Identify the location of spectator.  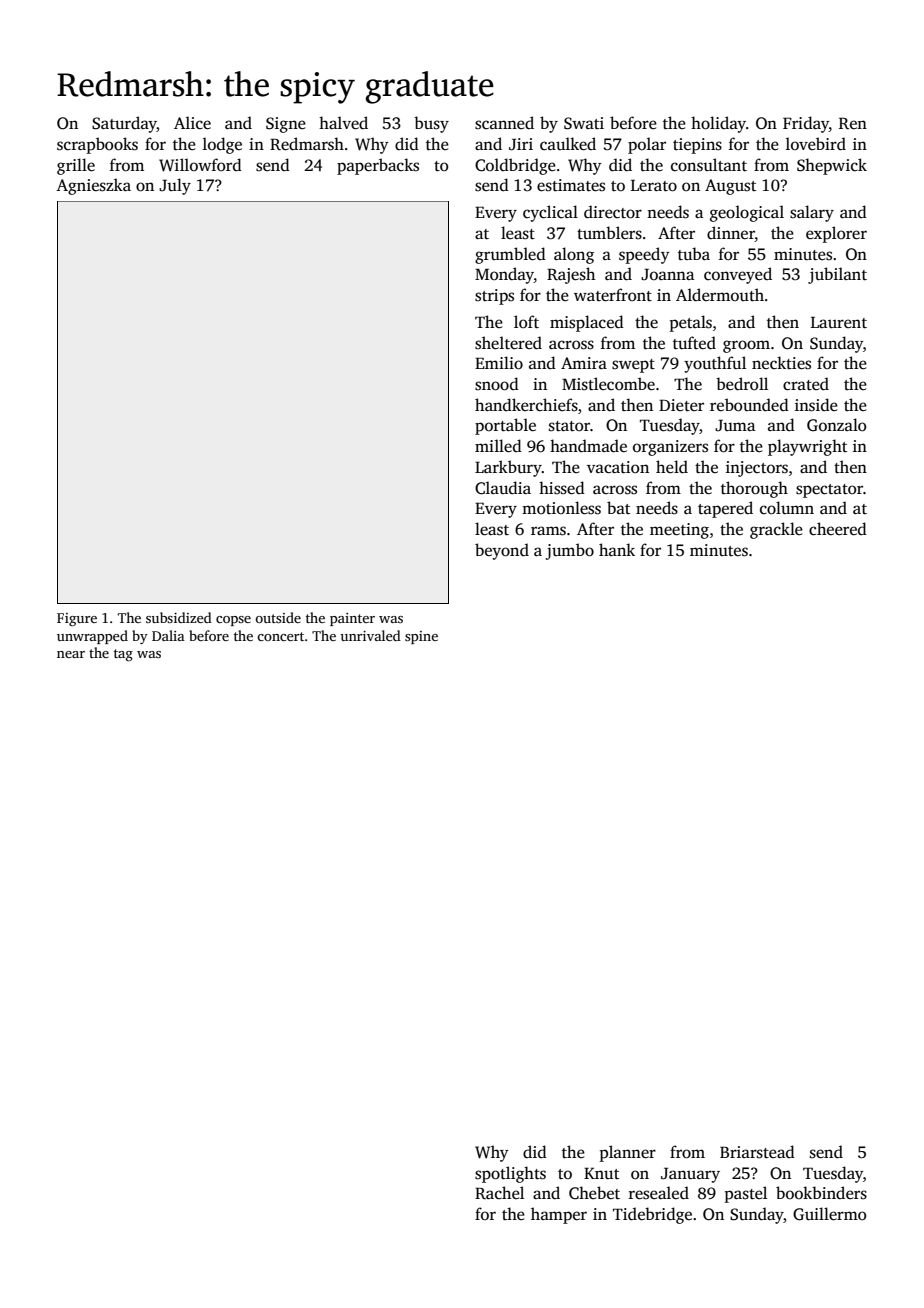
(829, 491).
